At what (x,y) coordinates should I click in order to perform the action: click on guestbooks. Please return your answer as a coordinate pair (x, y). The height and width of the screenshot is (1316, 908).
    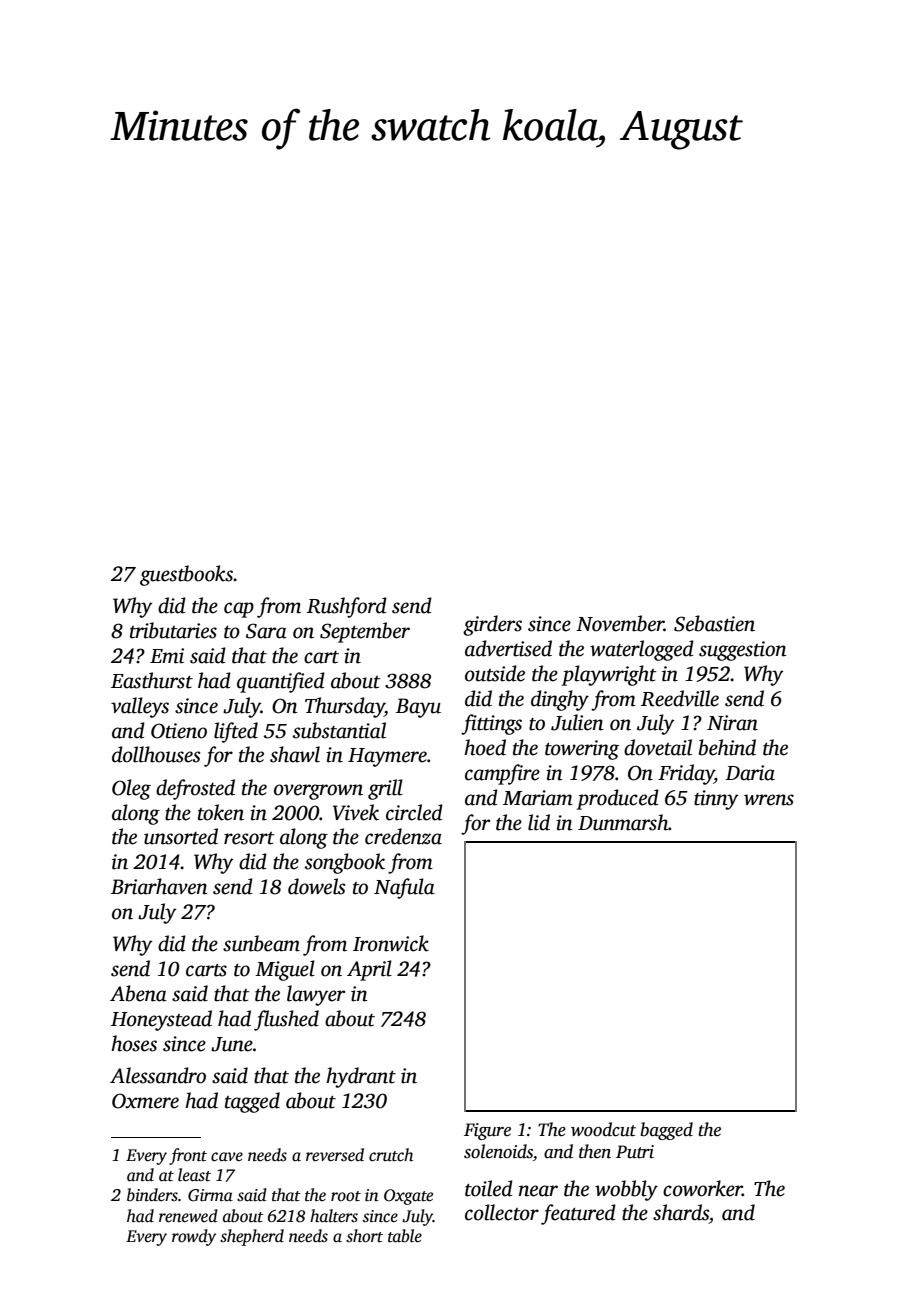
    Looking at the image, I should click on (187, 575).
